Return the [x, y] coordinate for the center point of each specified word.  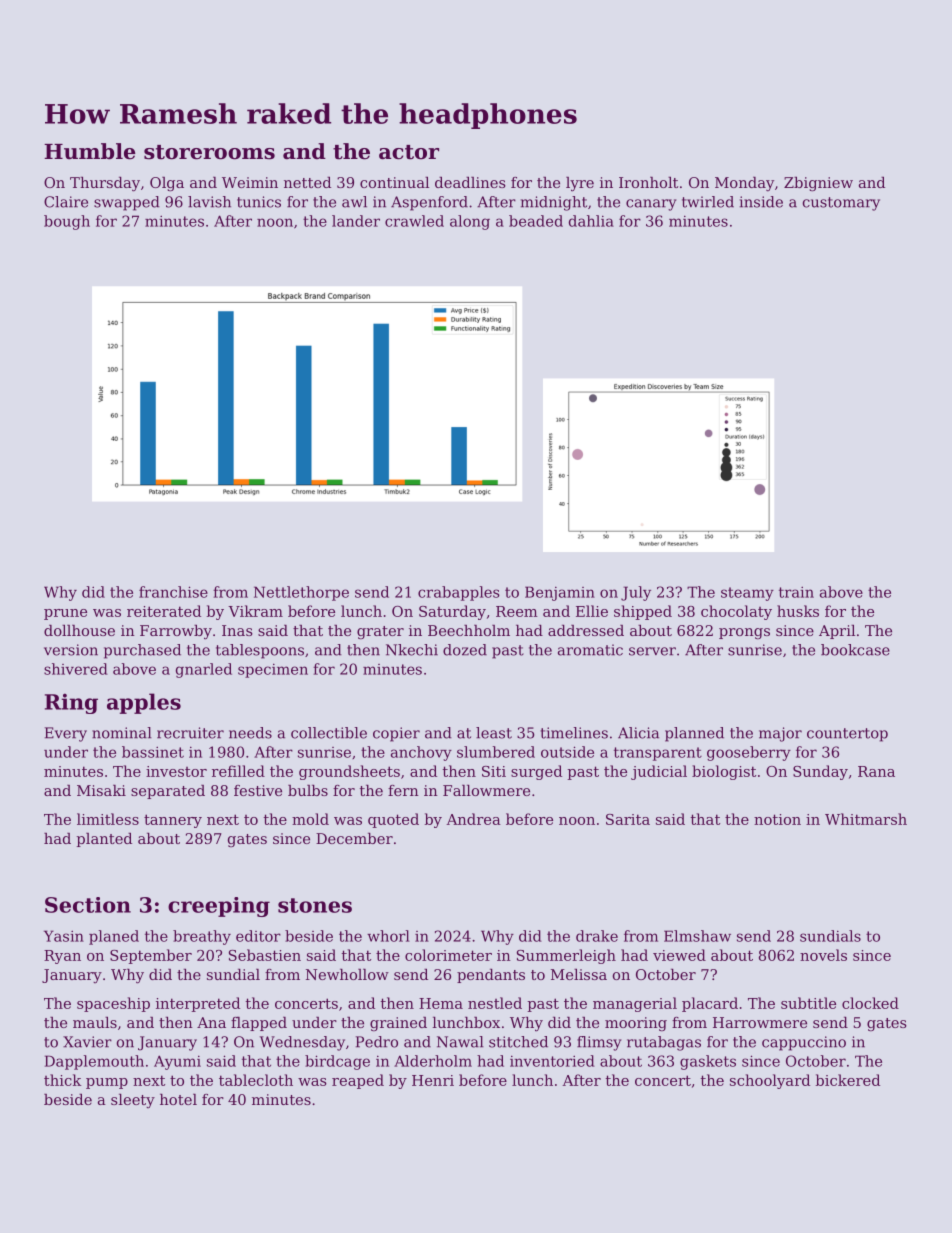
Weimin [250, 182]
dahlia [591, 221]
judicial [659, 772]
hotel [178, 1099]
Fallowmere [486, 790]
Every [66, 734]
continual [394, 182]
